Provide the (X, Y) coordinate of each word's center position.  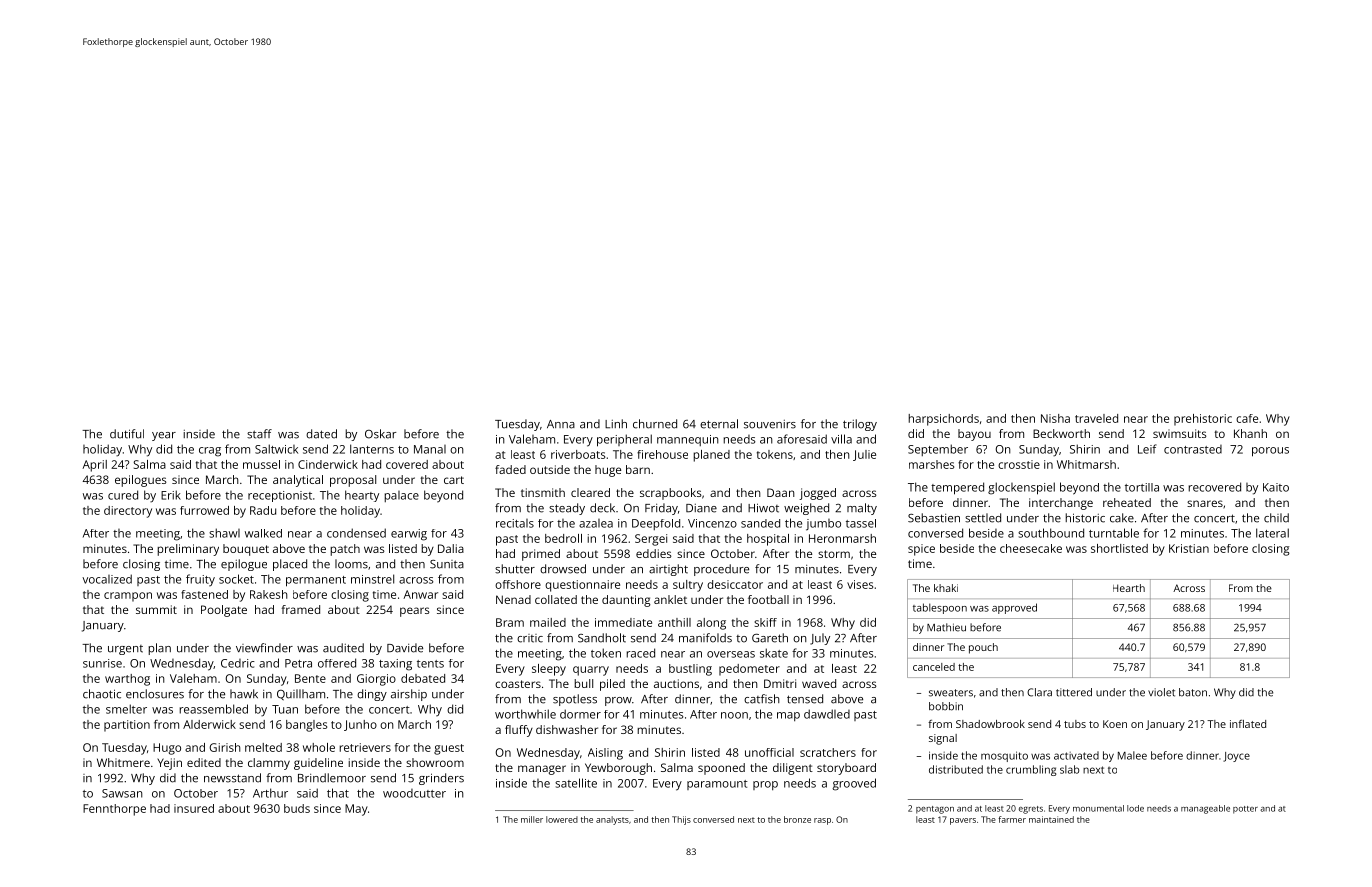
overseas (731, 654)
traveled (1096, 418)
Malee (1132, 755)
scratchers (828, 752)
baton (1193, 692)
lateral (1272, 533)
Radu (263, 510)
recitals (515, 523)
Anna (561, 424)
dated (321, 434)
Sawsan (122, 793)
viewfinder (264, 648)
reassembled (213, 709)
